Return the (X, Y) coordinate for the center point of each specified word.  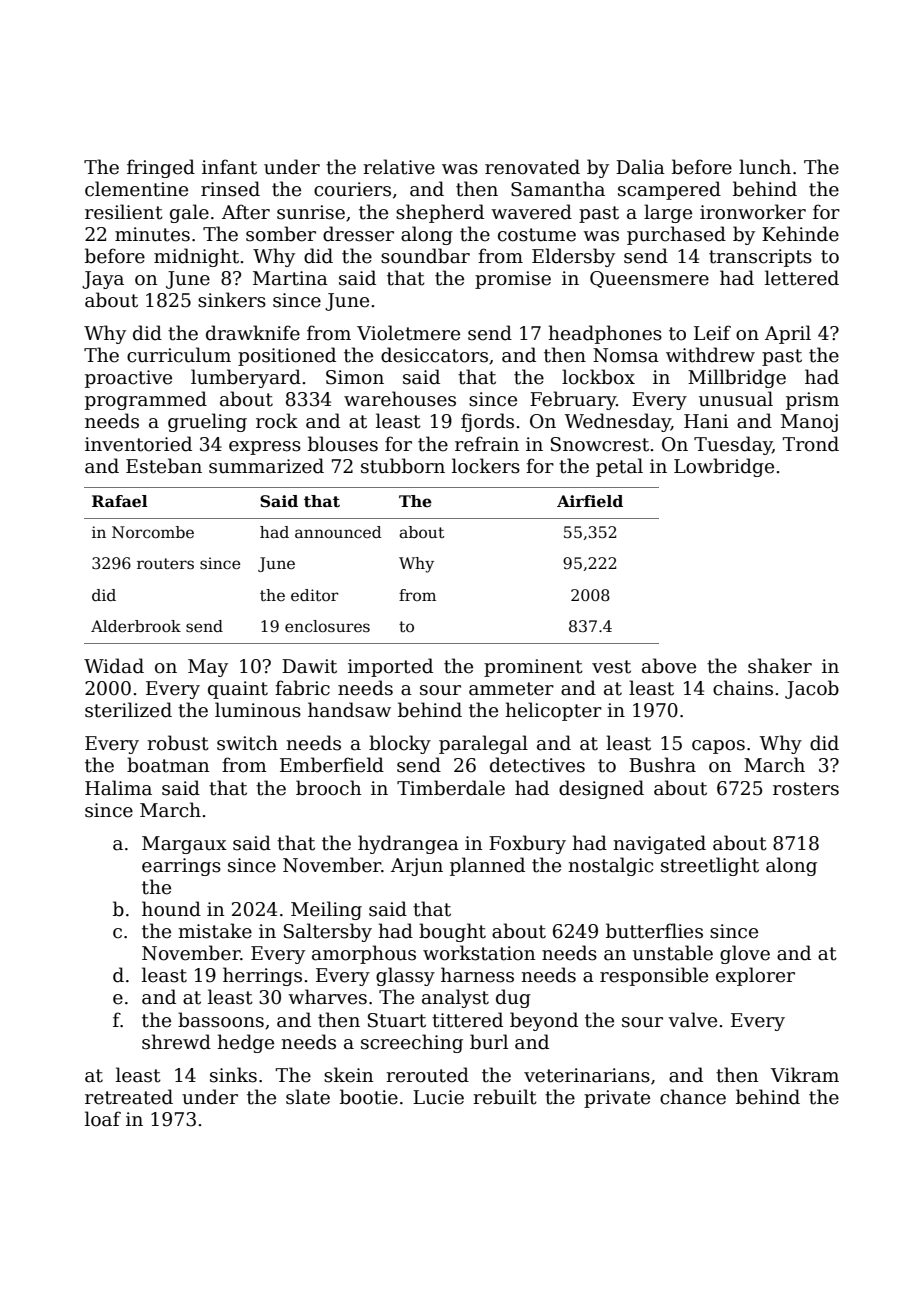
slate (308, 1097)
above (669, 666)
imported (390, 667)
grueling (207, 422)
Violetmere (408, 333)
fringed (161, 168)
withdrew (710, 355)
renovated (532, 167)
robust (178, 743)
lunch (765, 167)
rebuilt (505, 1097)
